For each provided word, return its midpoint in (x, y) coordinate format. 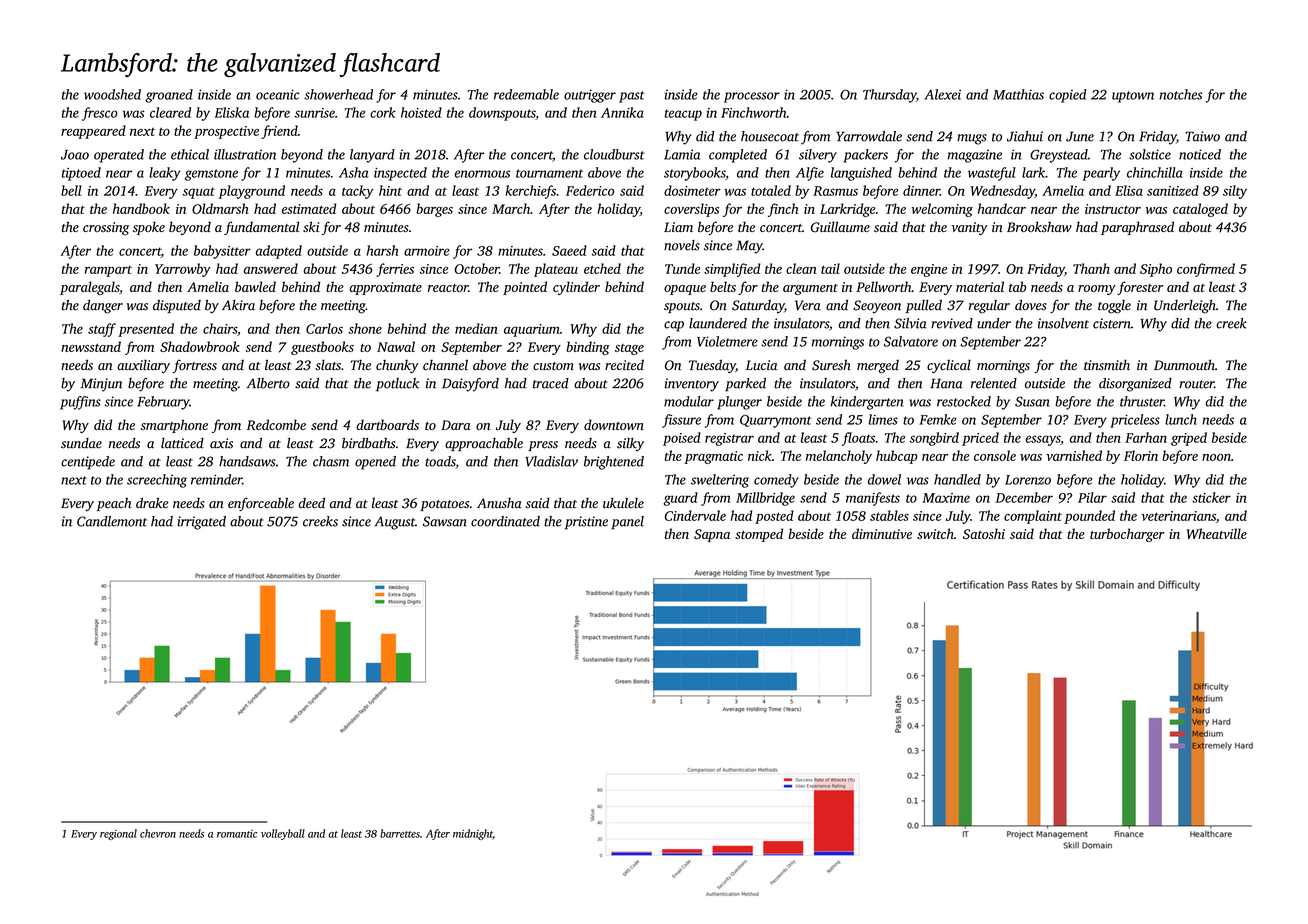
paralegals (89, 288)
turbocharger (1127, 535)
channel (445, 364)
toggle (1114, 307)
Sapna (712, 535)
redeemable (526, 94)
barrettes (400, 833)
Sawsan (445, 521)
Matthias (1018, 94)
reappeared (93, 132)
